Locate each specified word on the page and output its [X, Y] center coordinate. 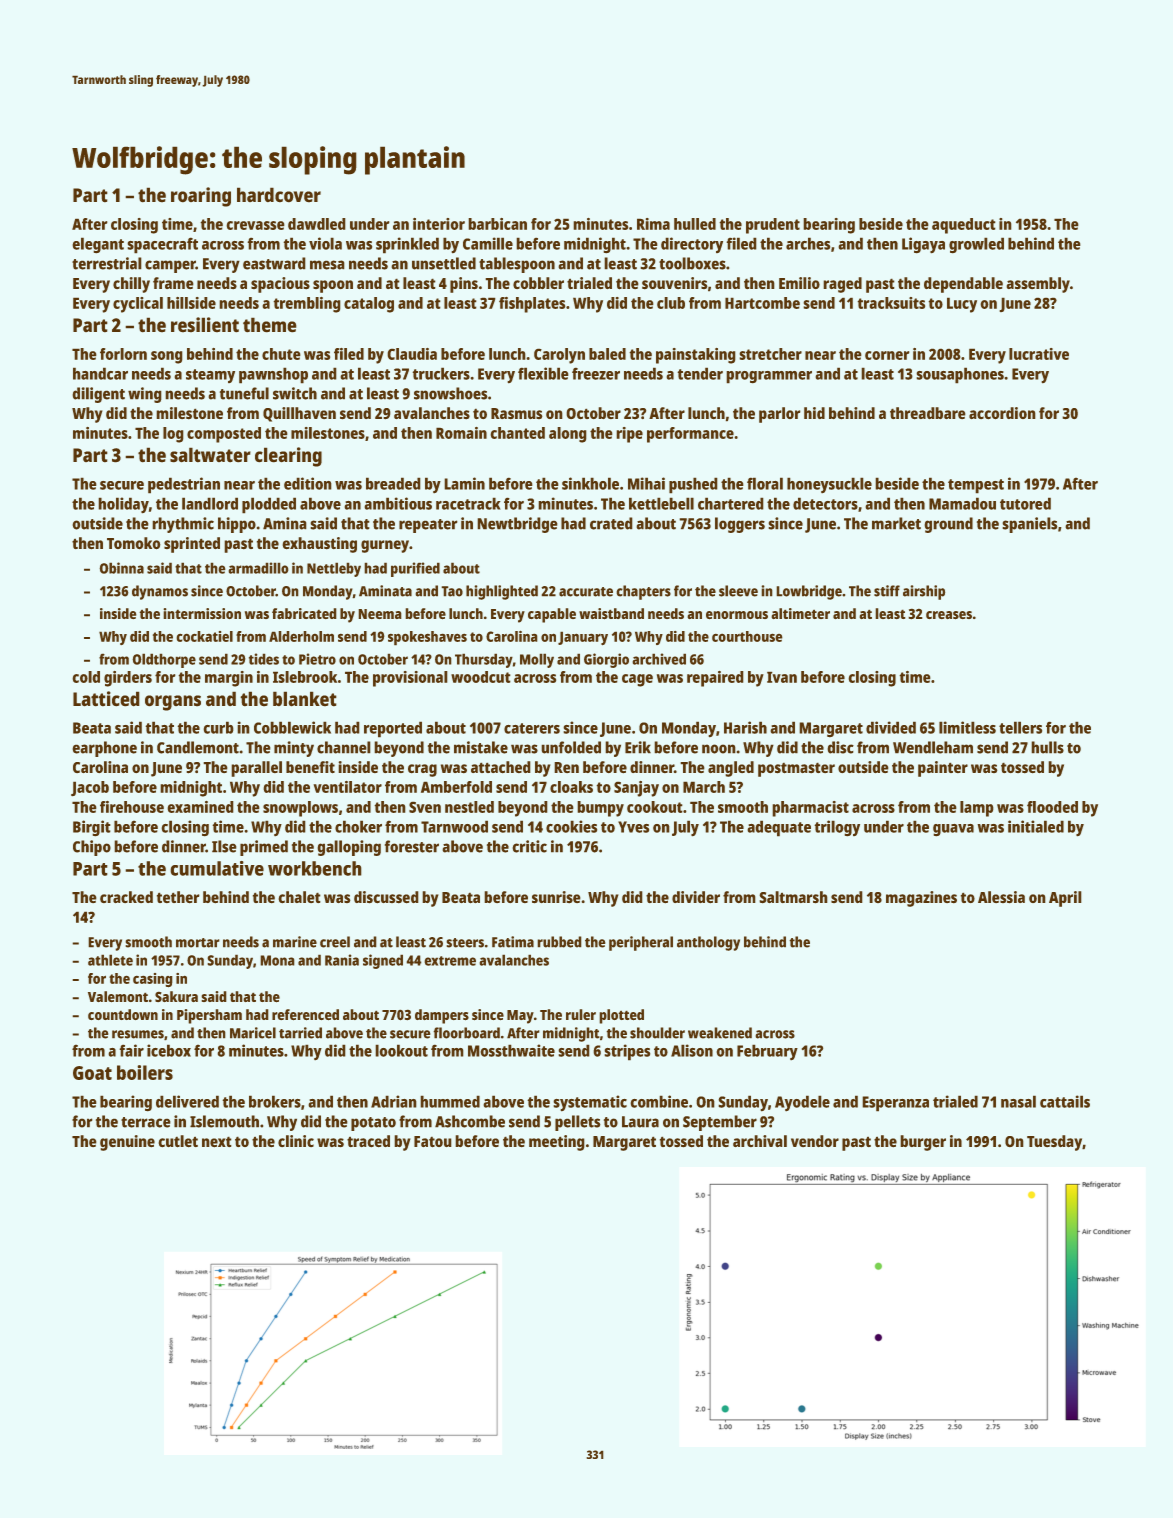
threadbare [928, 413]
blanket [305, 699]
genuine [127, 1143]
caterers [532, 728]
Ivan [782, 677]
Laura [640, 1122]
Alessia [1001, 897]
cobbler [538, 283]
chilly [131, 285]
